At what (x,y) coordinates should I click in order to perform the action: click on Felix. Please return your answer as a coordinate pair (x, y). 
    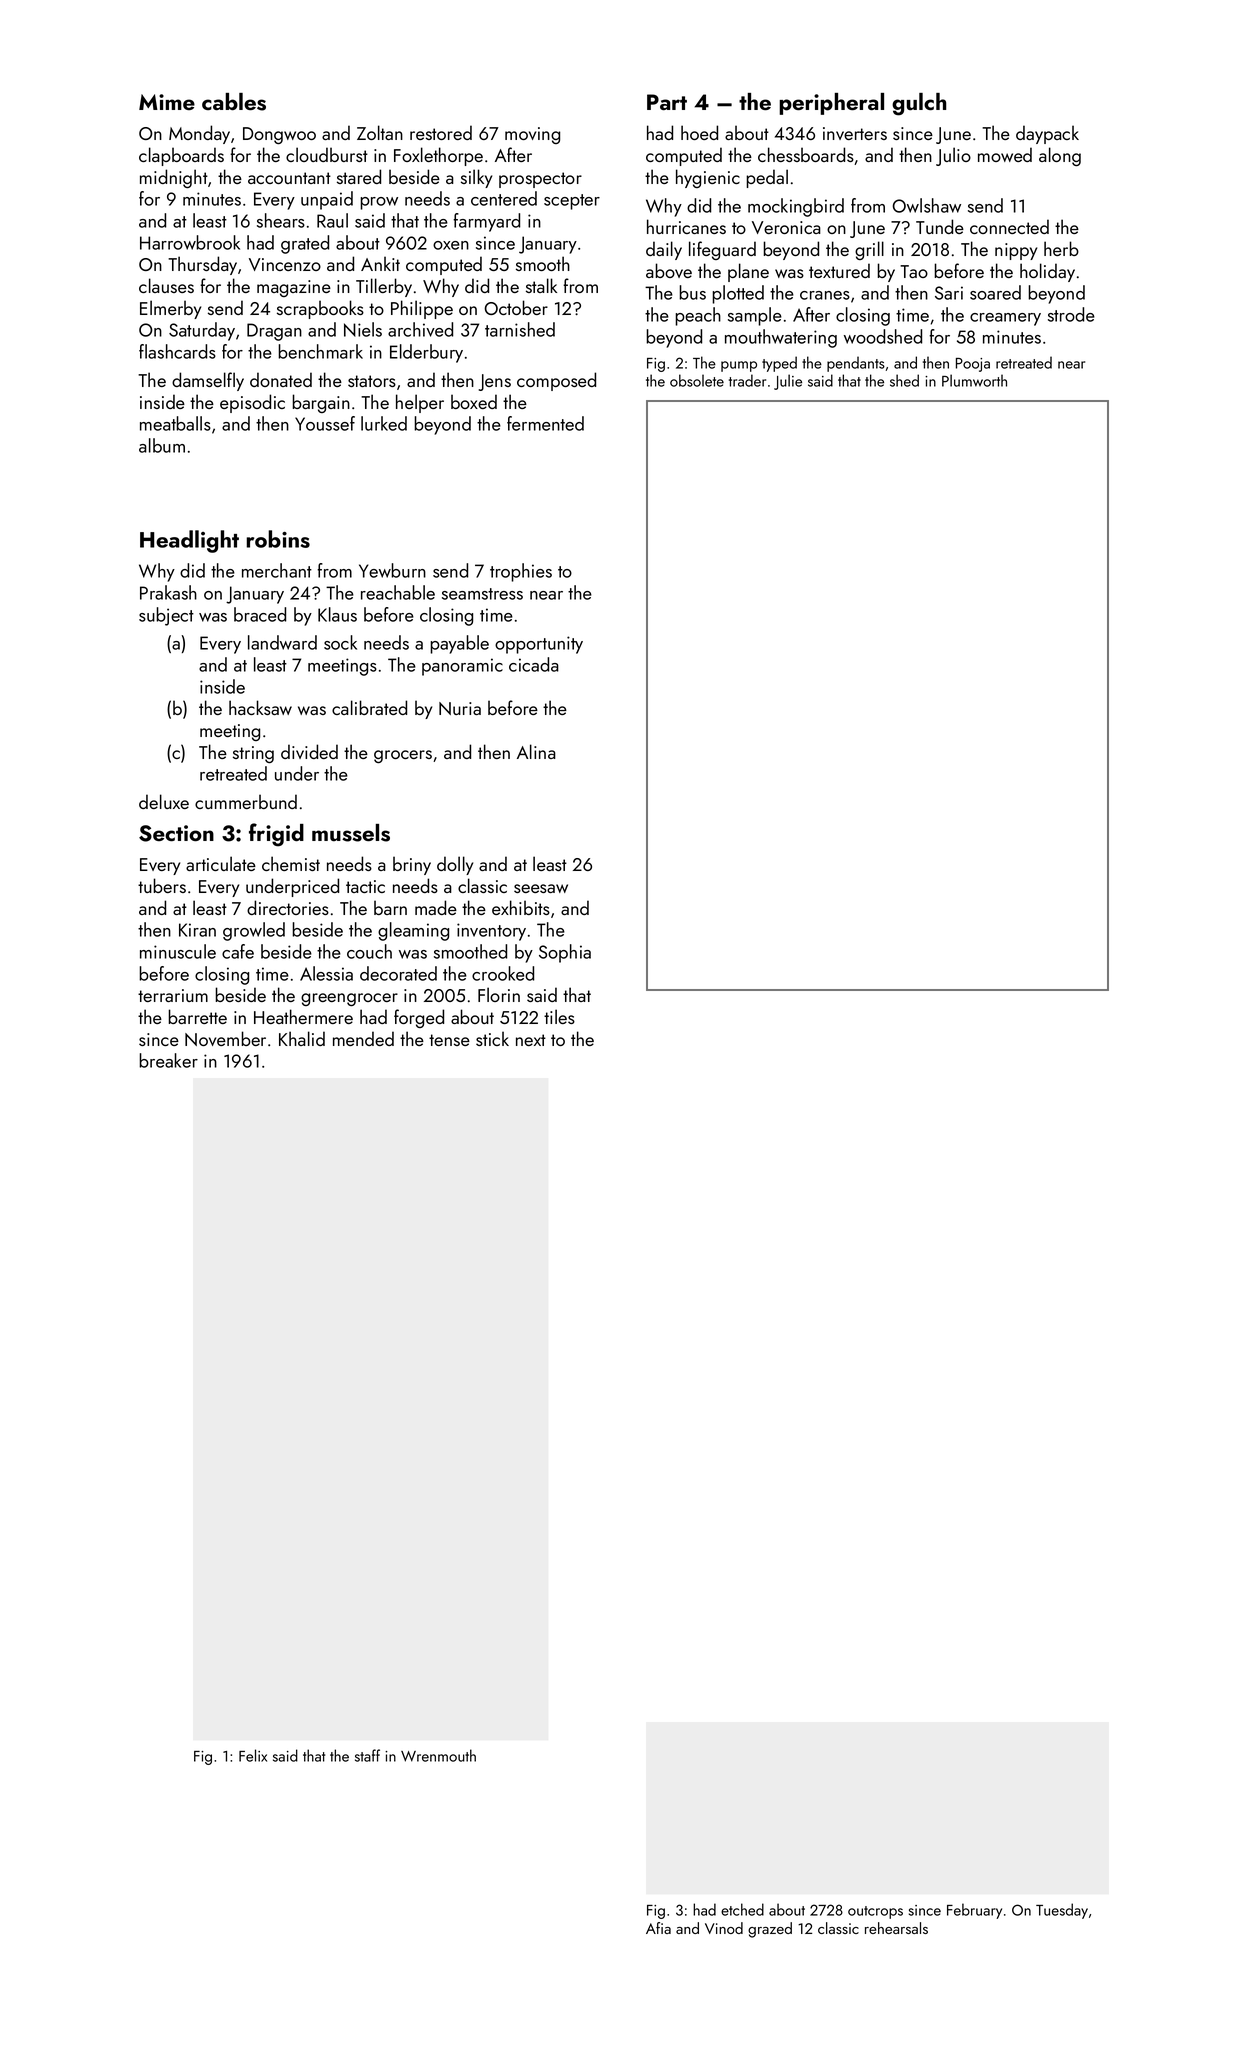
    Looking at the image, I should click on (253, 1755).
